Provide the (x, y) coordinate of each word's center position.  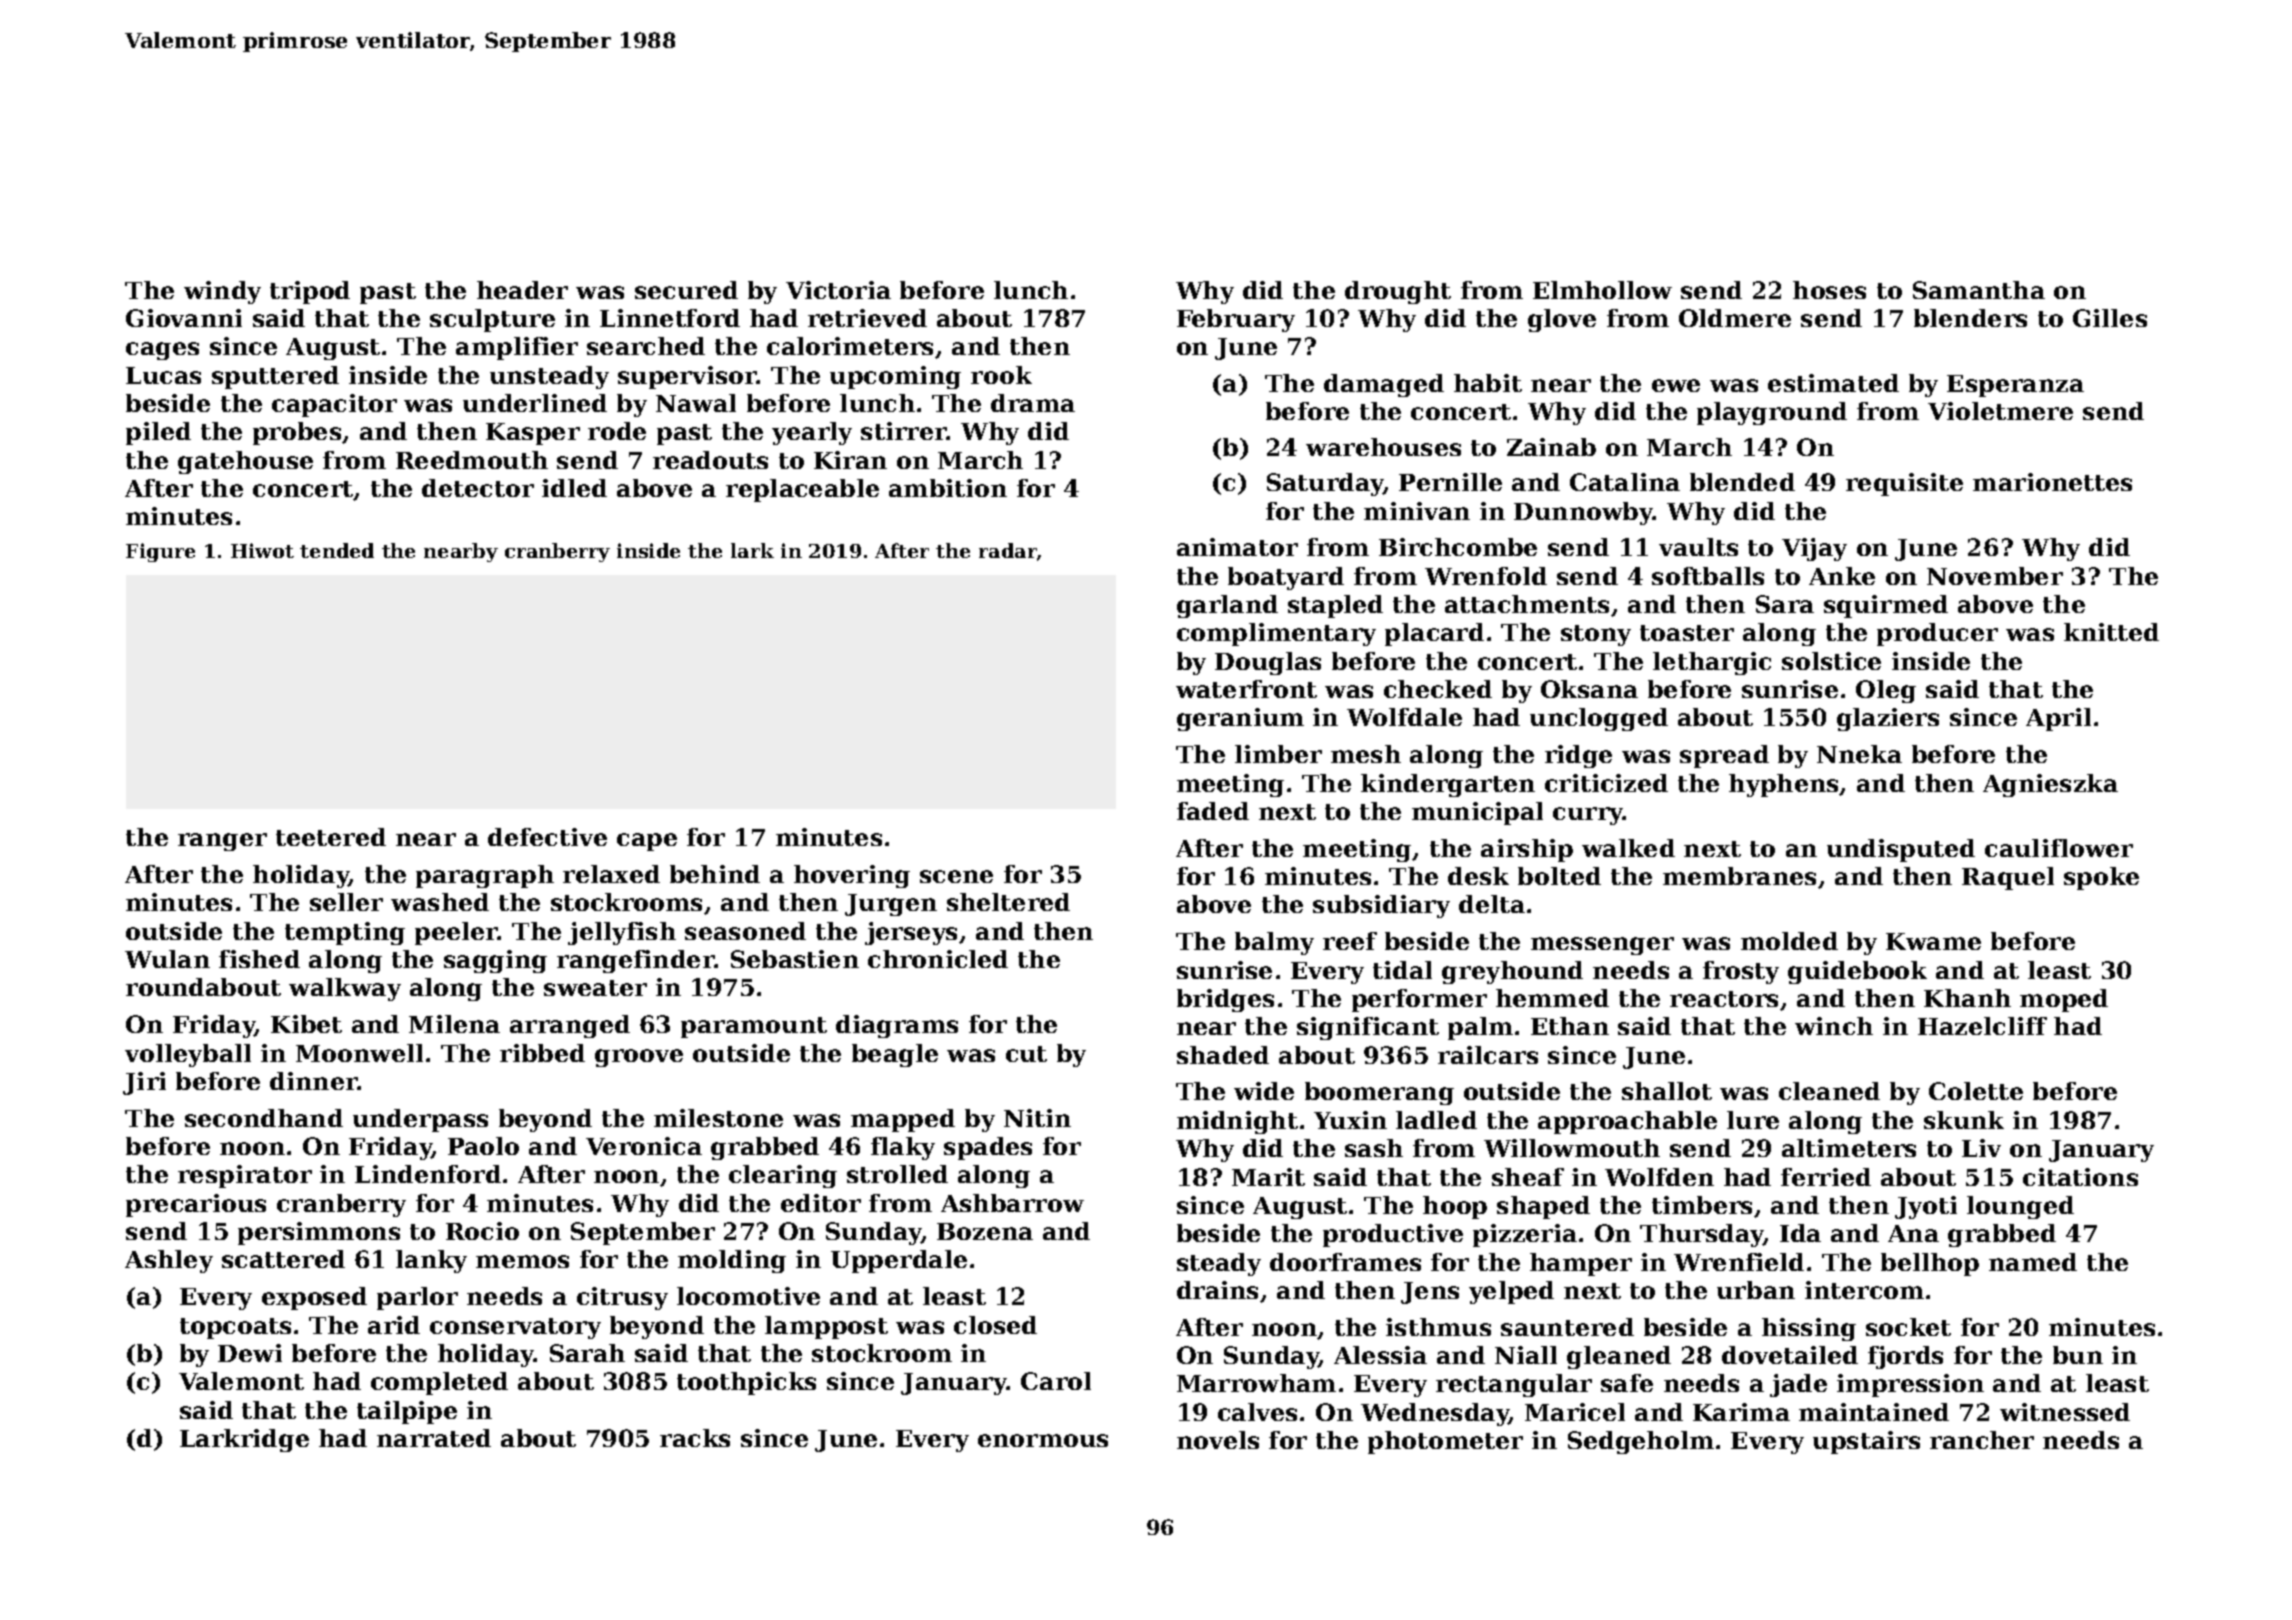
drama (1033, 403)
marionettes (2052, 482)
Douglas (1268, 663)
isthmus (1438, 1327)
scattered (283, 1259)
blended (1742, 482)
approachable (1627, 1122)
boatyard (1286, 578)
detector (478, 488)
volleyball (188, 1055)
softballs (1708, 576)
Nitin (1037, 1118)
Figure (160, 552)
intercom (1864, 1290)
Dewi (250, 1353)
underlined (535, 403)
